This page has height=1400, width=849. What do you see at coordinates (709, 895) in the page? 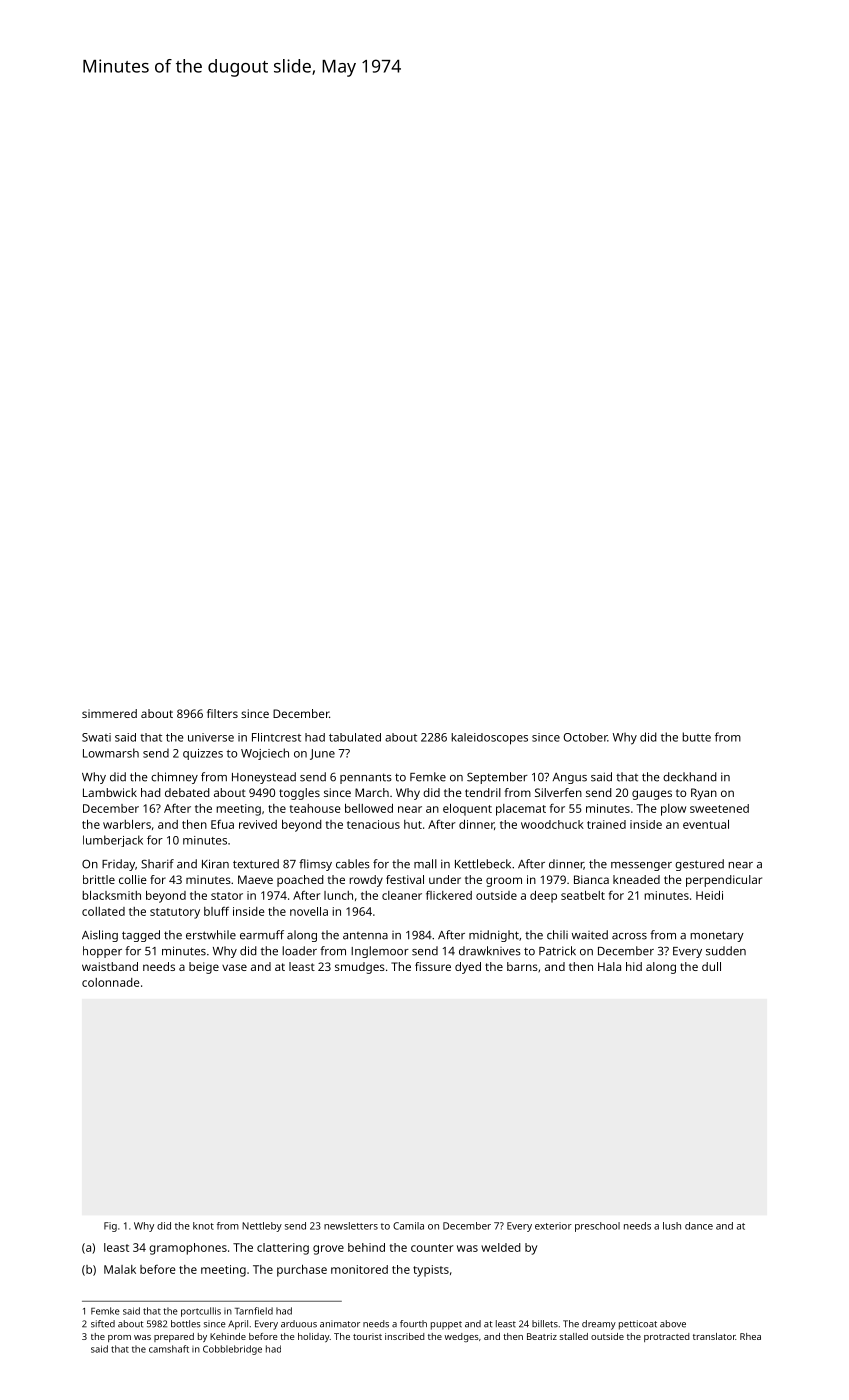
I see `Heidi` at bounding box center [709, 895].
